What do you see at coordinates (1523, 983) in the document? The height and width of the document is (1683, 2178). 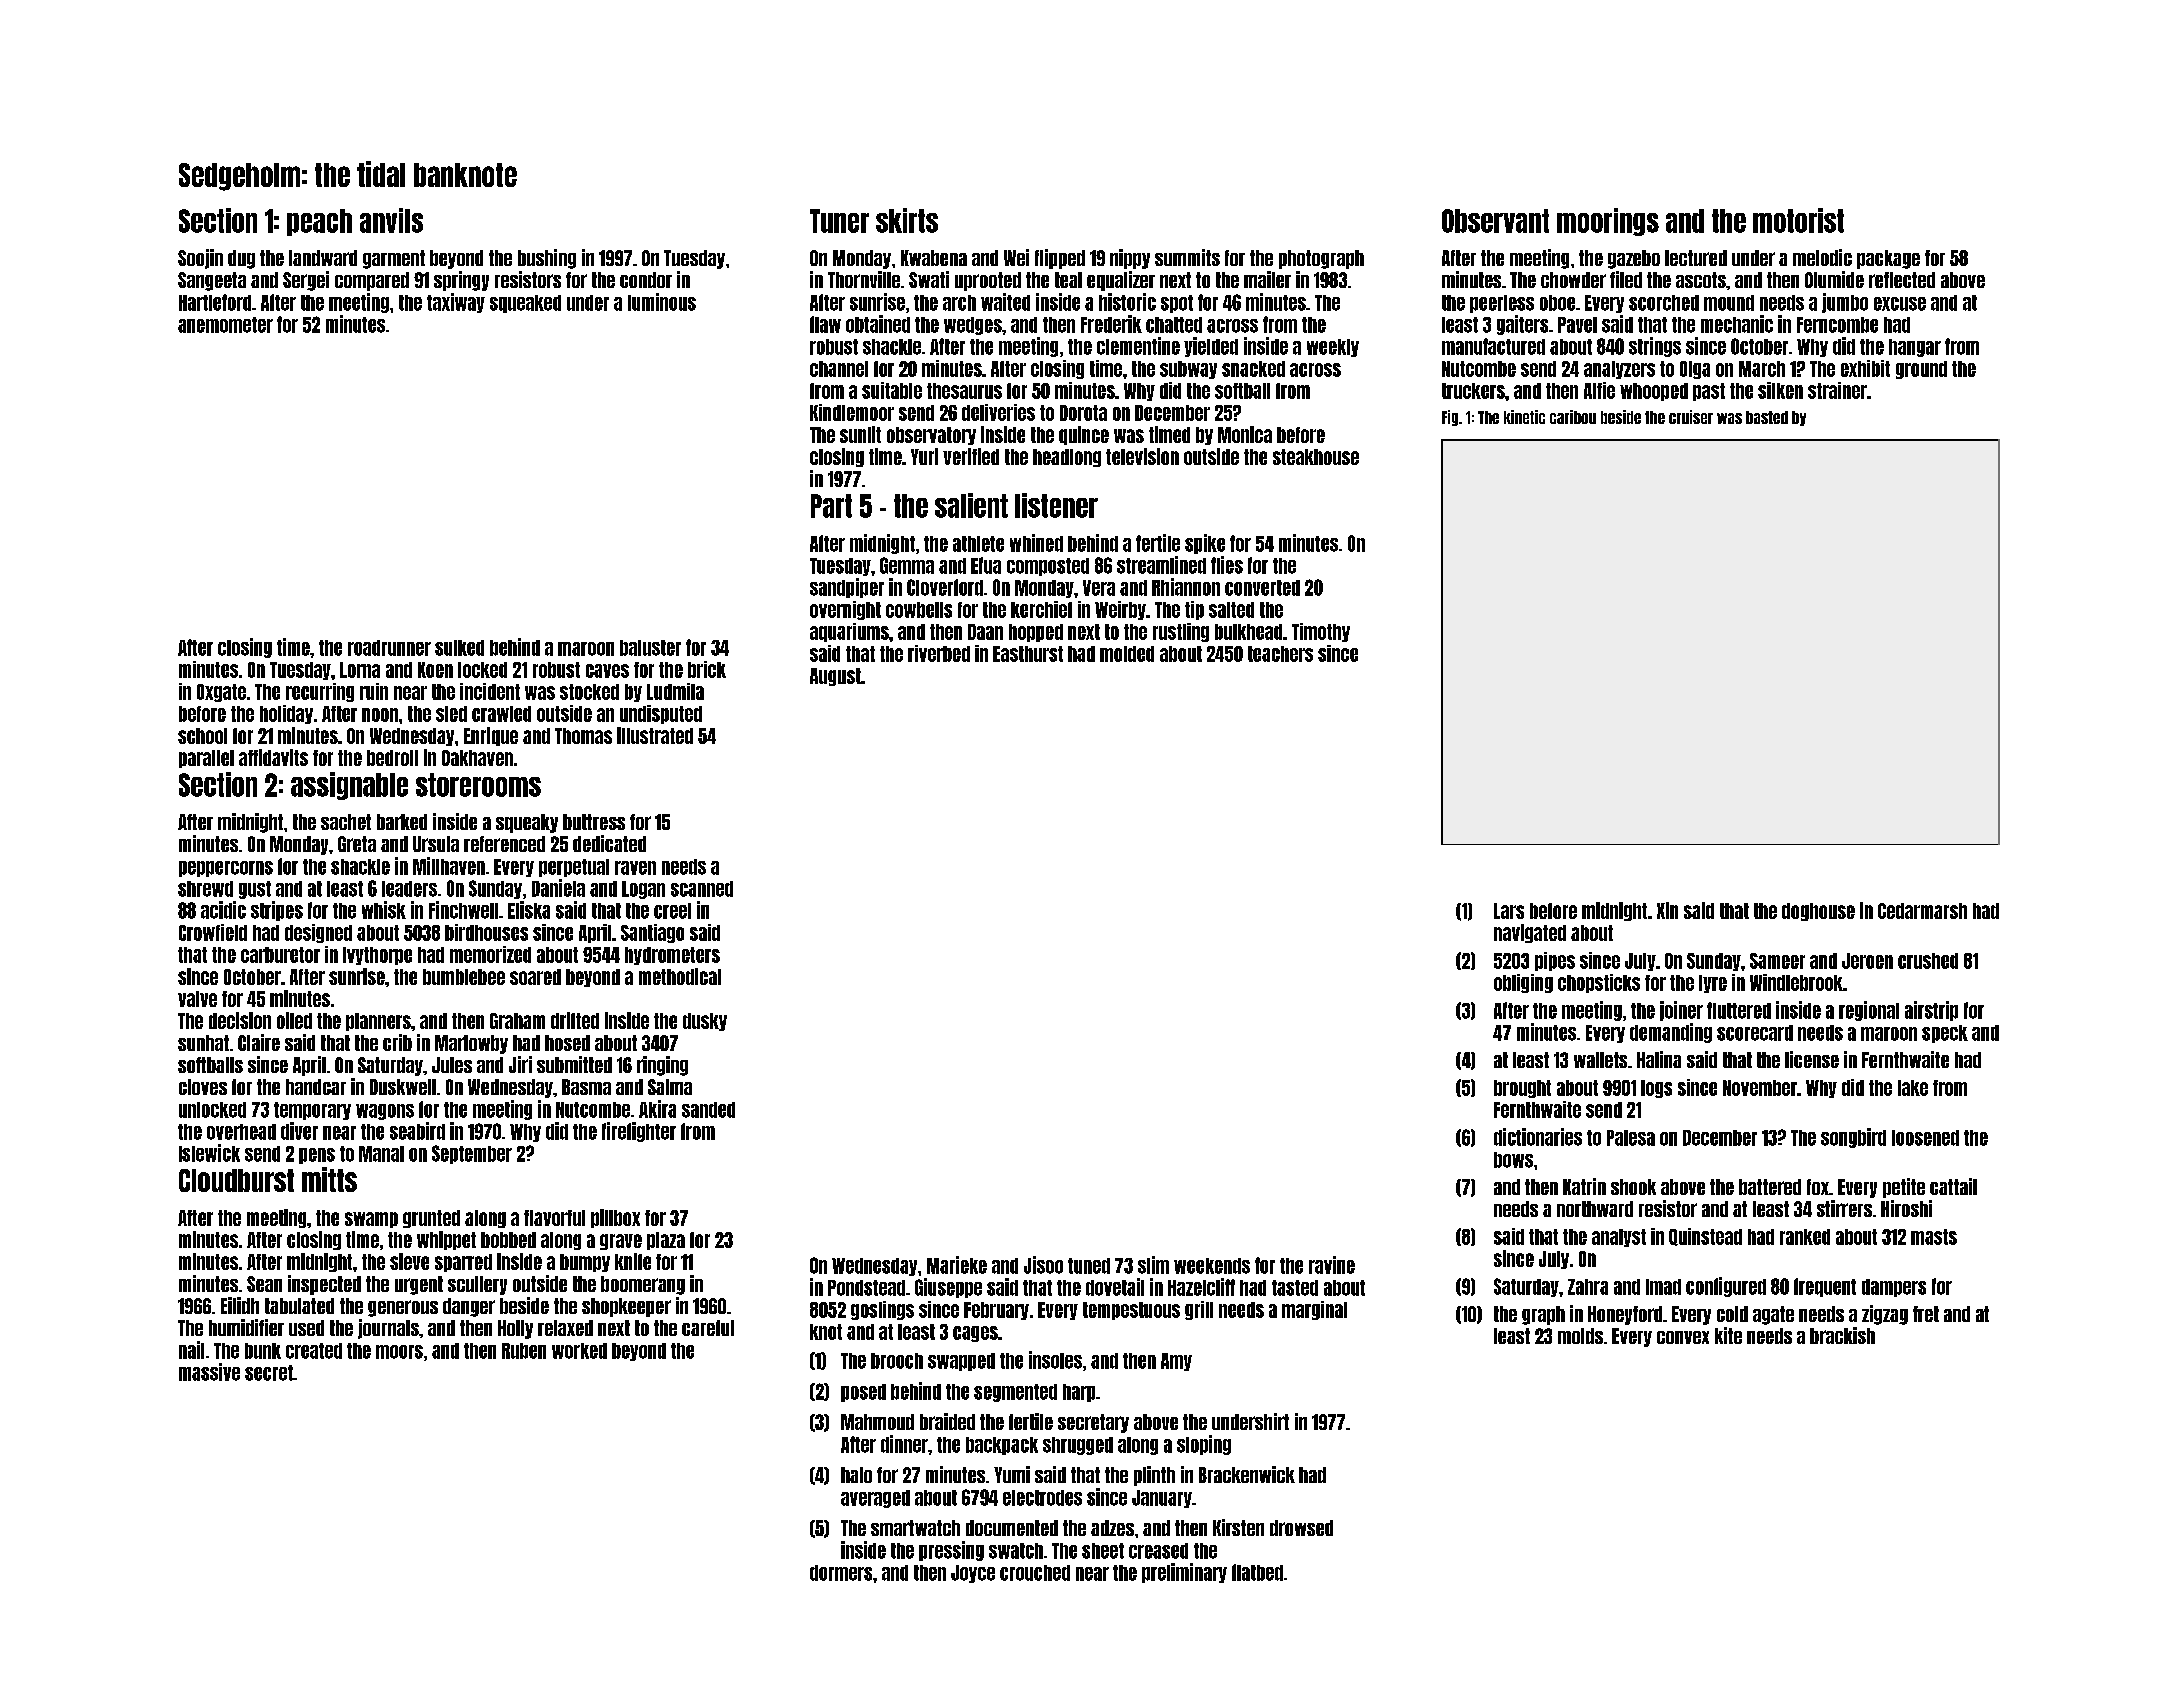 I see `obliging` at bounding box center [1523, 983].
